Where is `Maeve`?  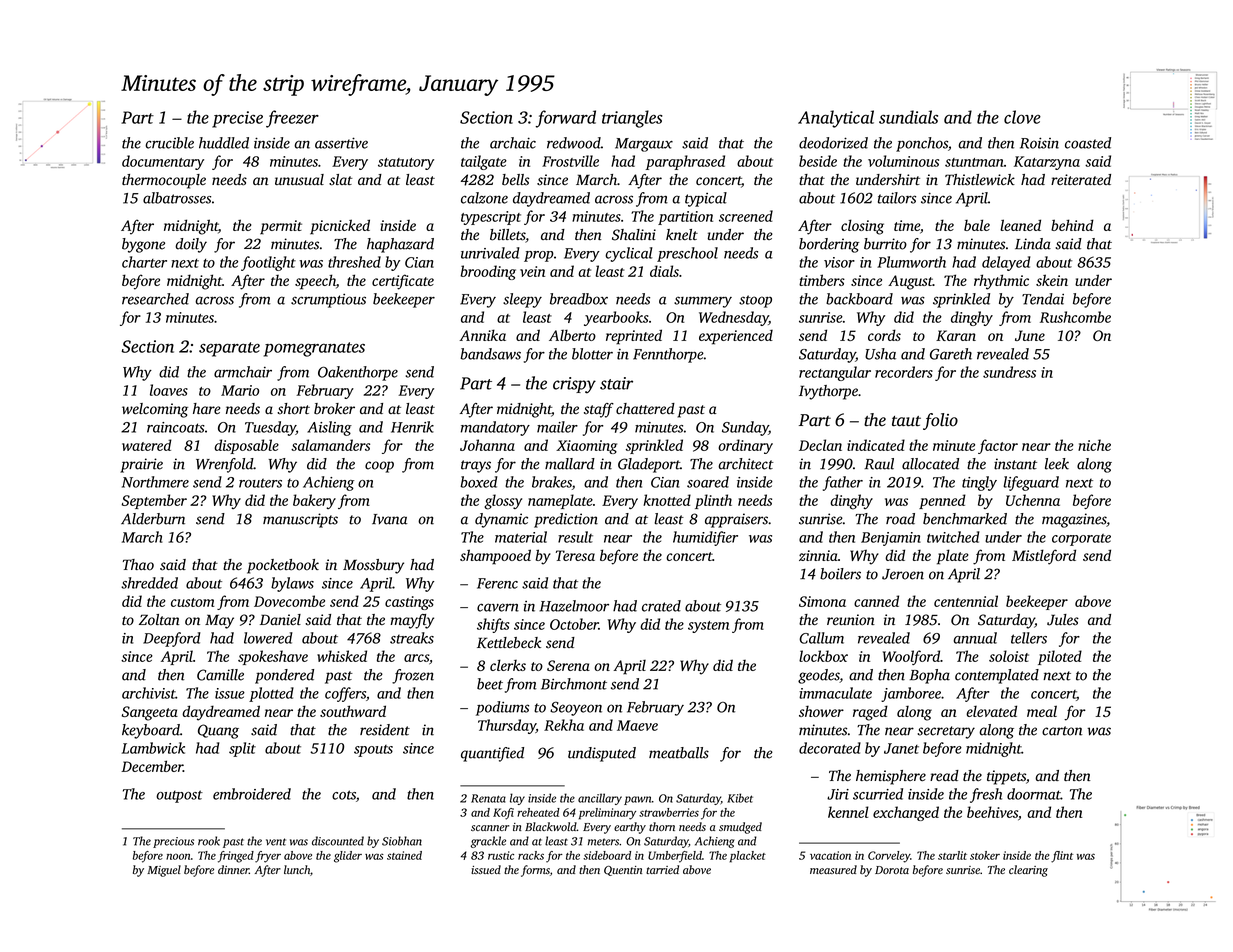 Maeve is located at coordinates (637, 725).
